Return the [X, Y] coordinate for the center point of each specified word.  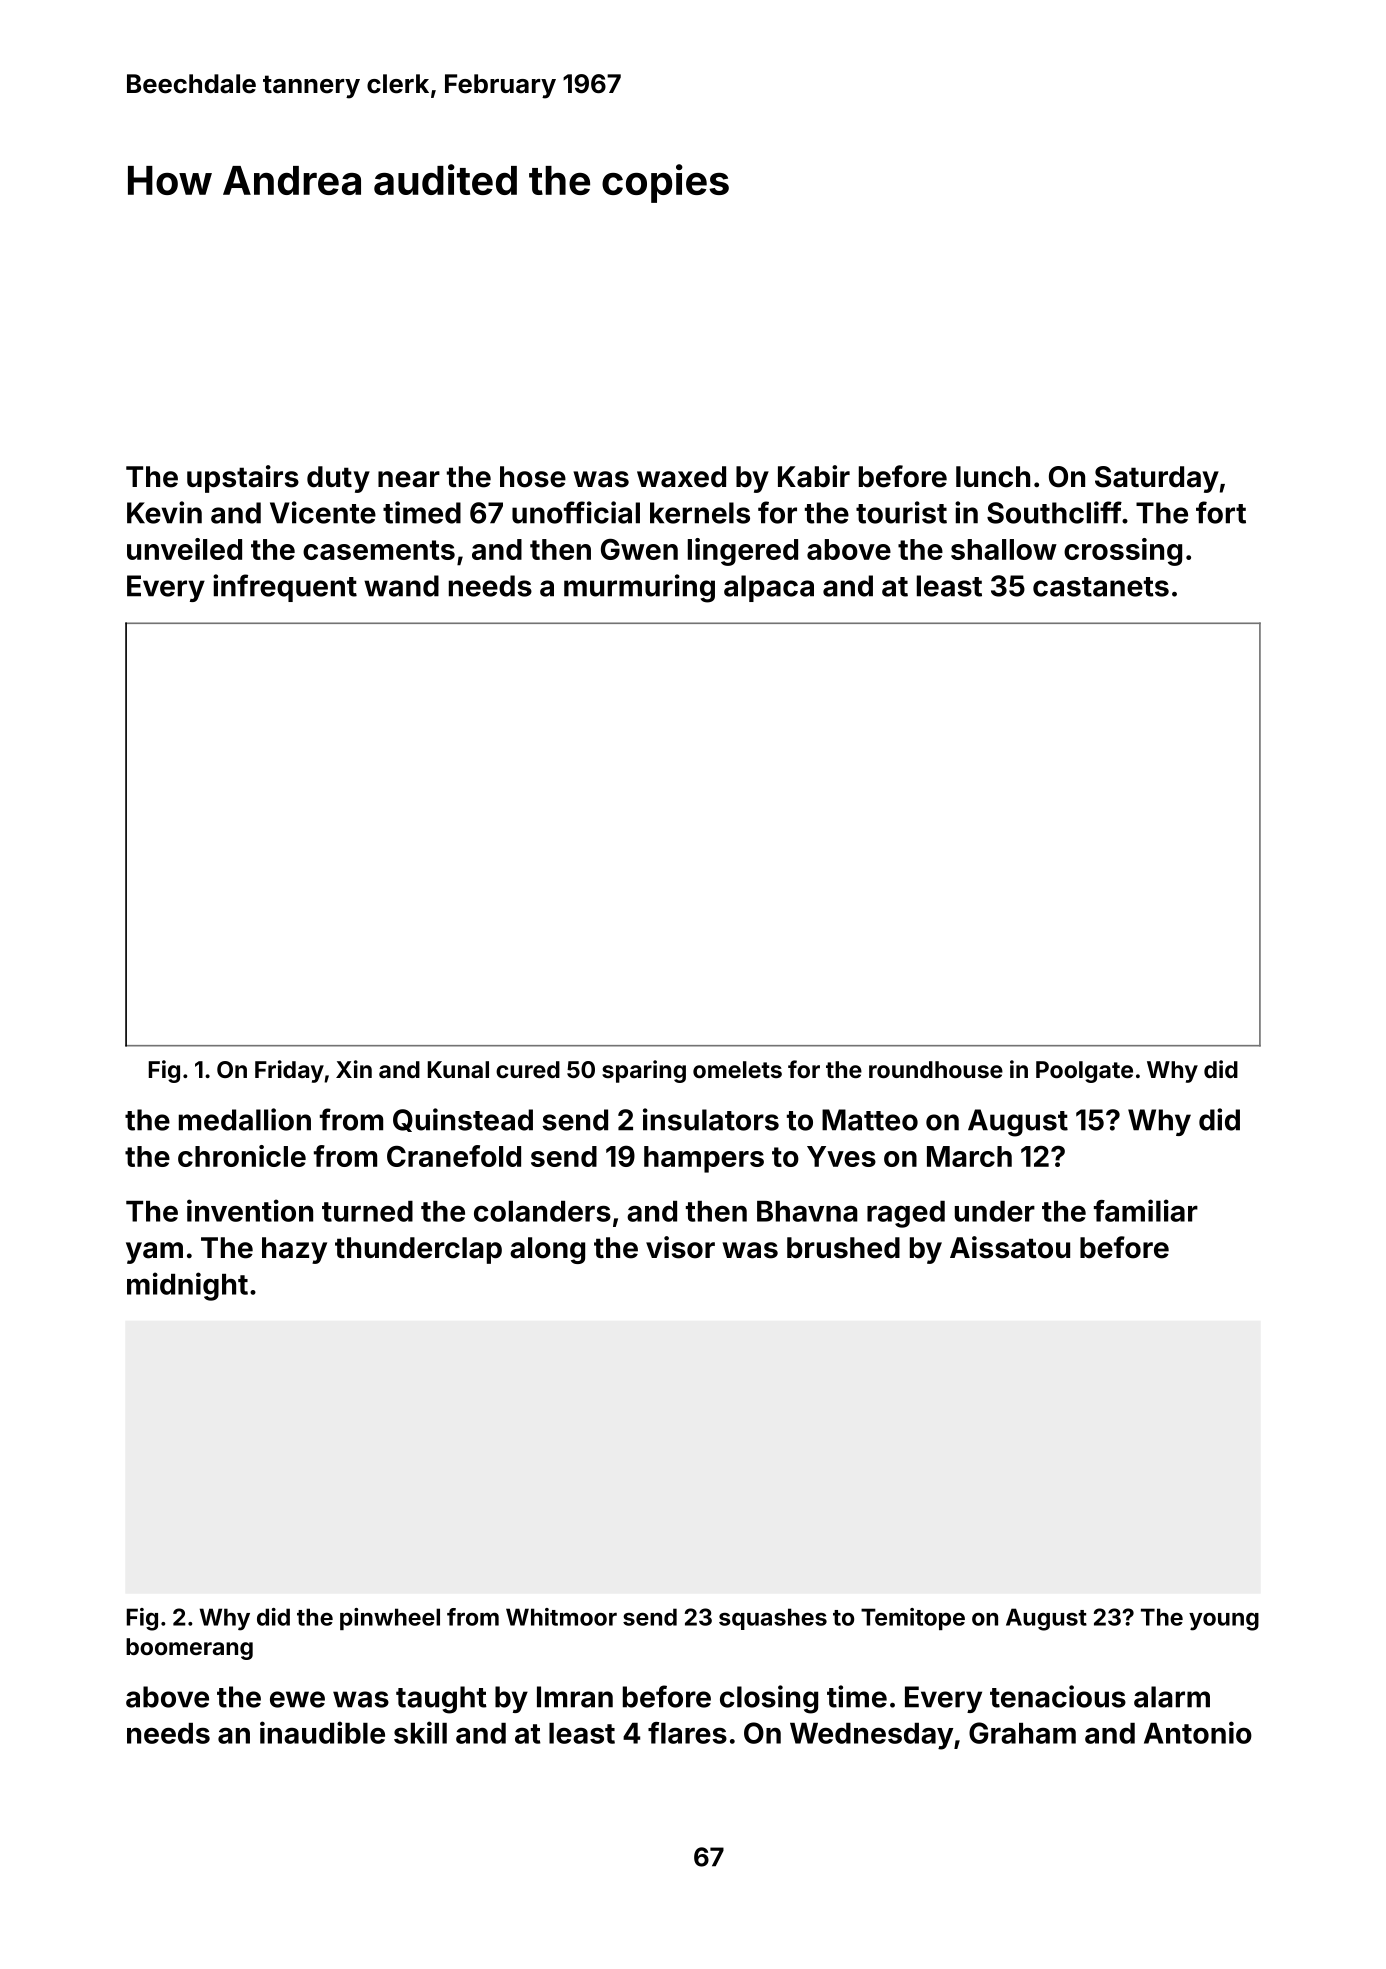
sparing [644, 1071]
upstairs [243, 479]
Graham [1022, 1733]
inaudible [322, 1732]
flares [687, 1733]
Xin [354, 1069]
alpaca [769, 588]
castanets [1101, 587]
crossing [1123, 552]
